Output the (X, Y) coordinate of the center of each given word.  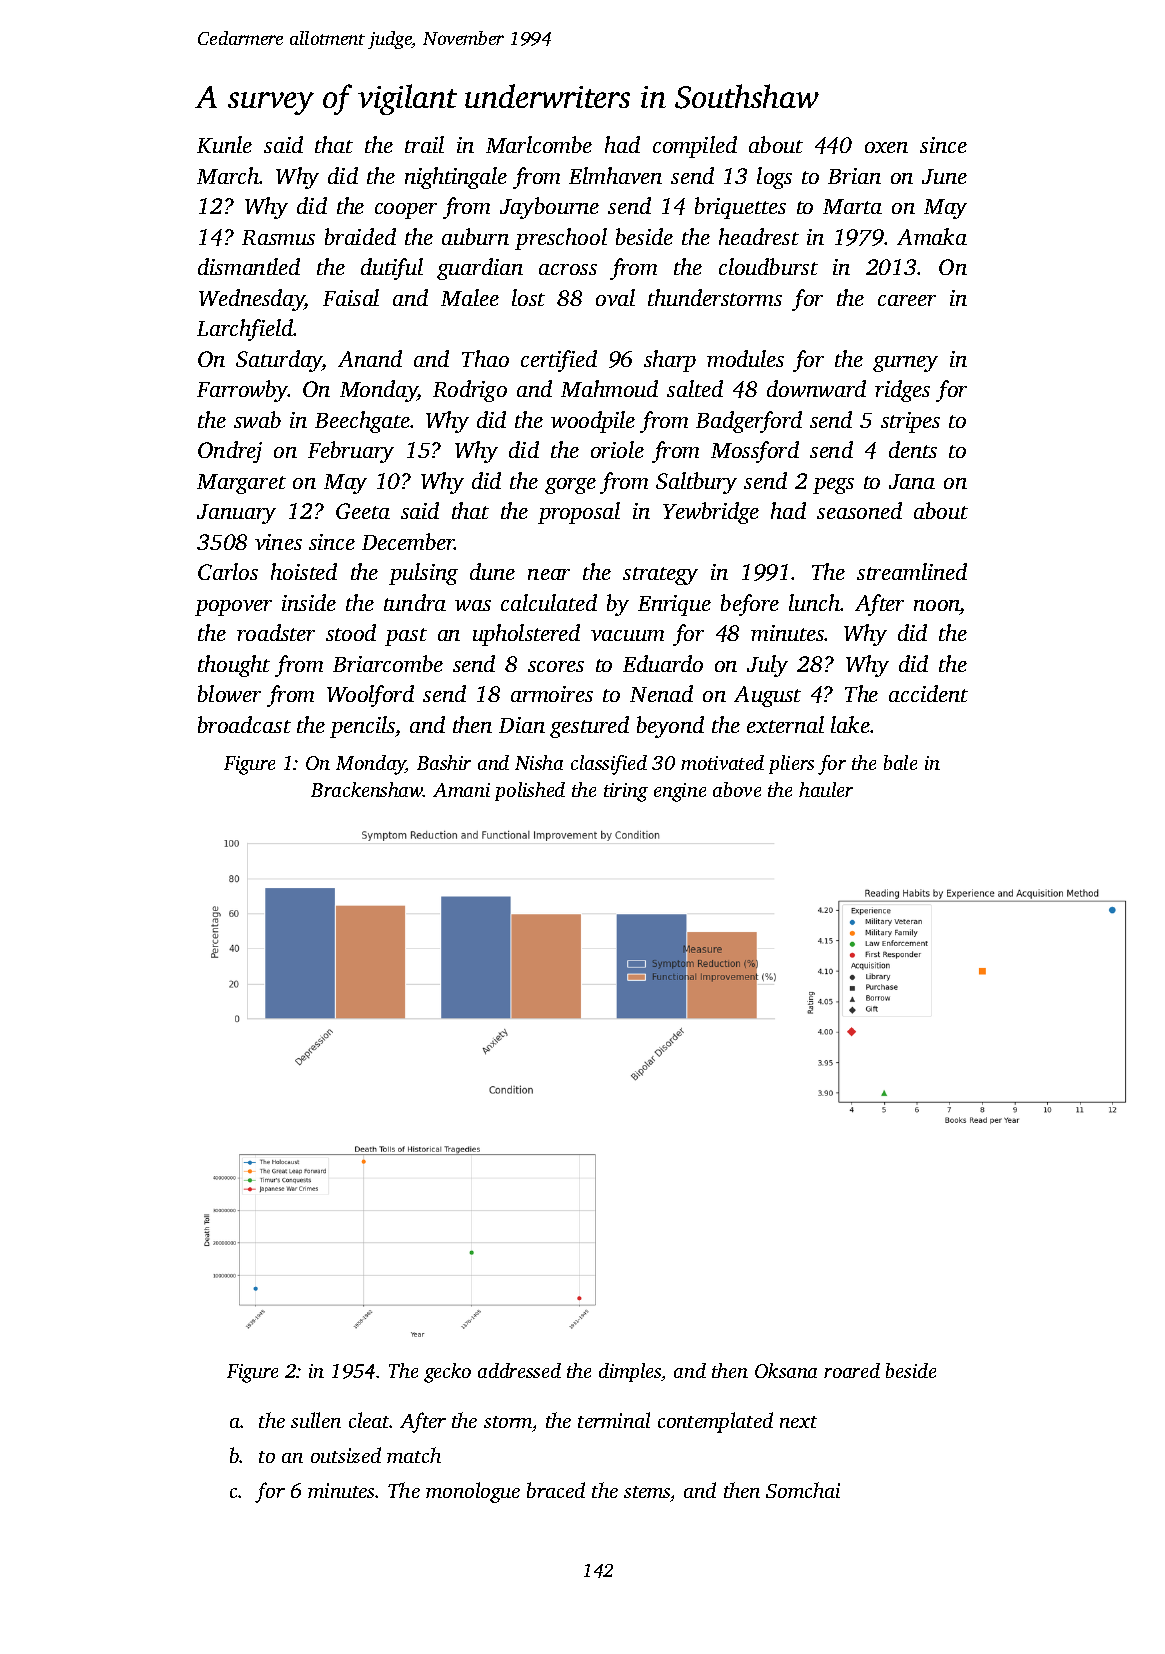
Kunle (224, 144)
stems (647, 1494)
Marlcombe (539, 144)
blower (229, 693)
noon (937, 605)
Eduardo (663, 663)
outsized (346, 1455)
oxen (886, 147)
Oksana (786, 1370)
